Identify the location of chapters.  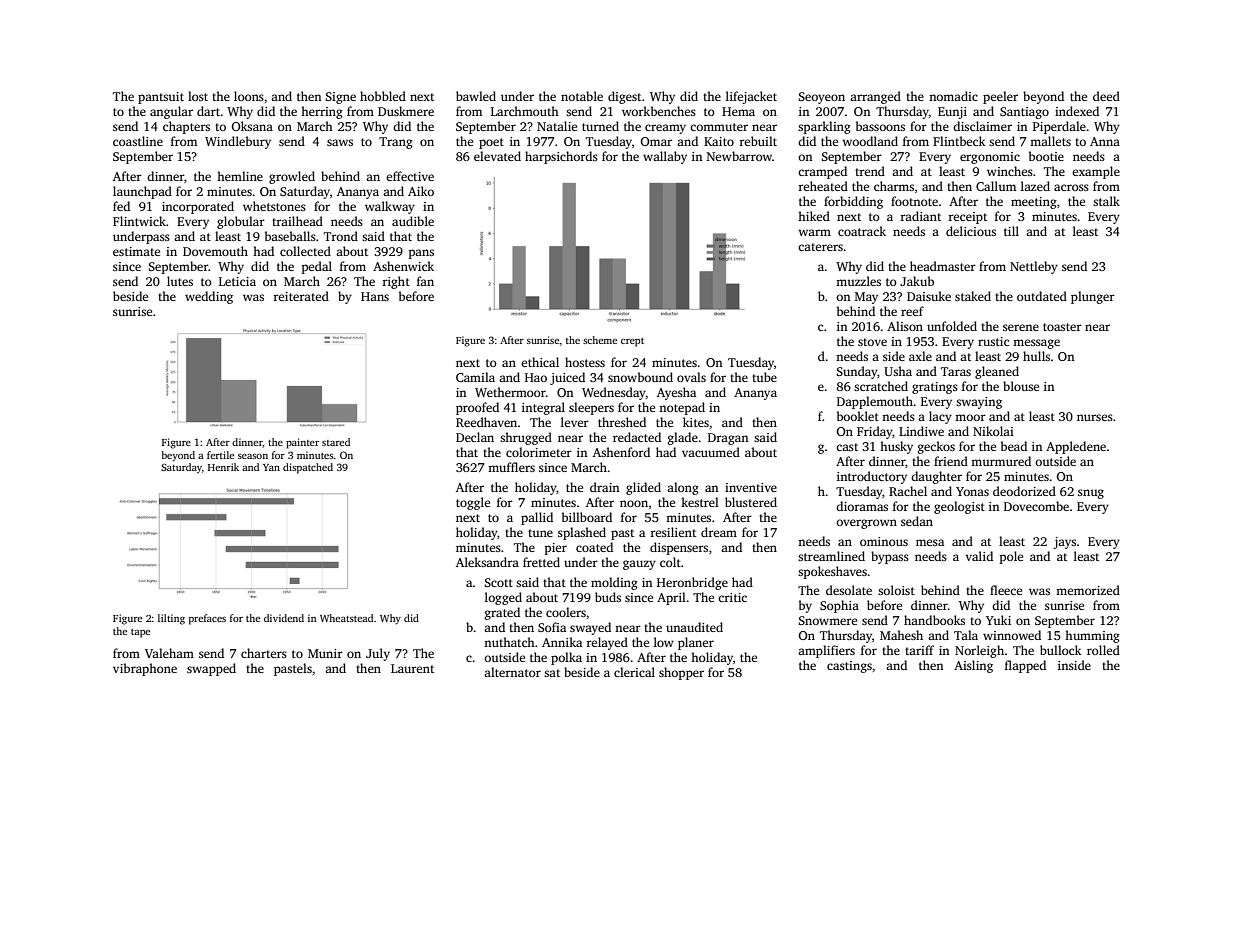
(186, 127).
